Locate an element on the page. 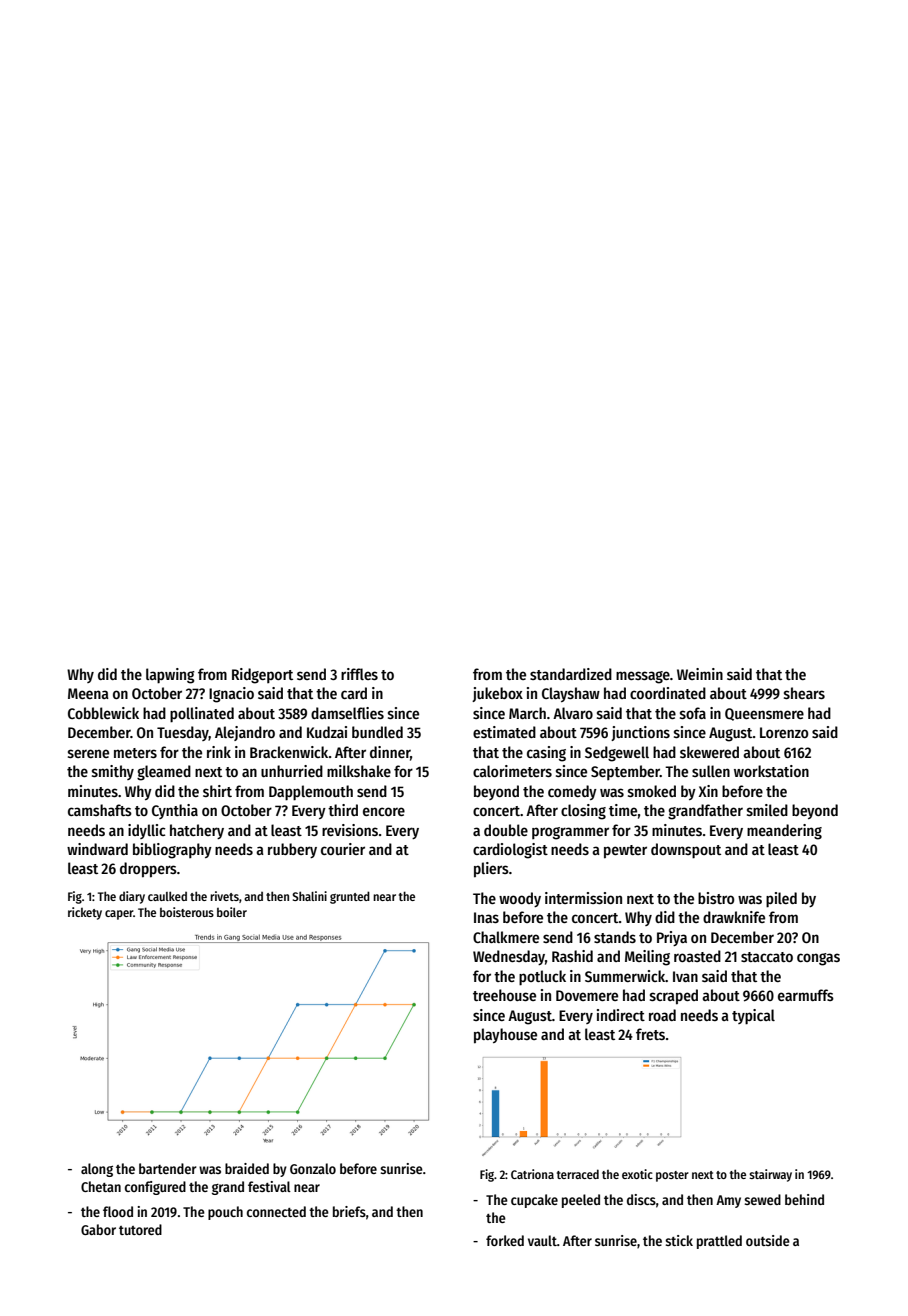  shirt is located at coordinates (217, 791).
